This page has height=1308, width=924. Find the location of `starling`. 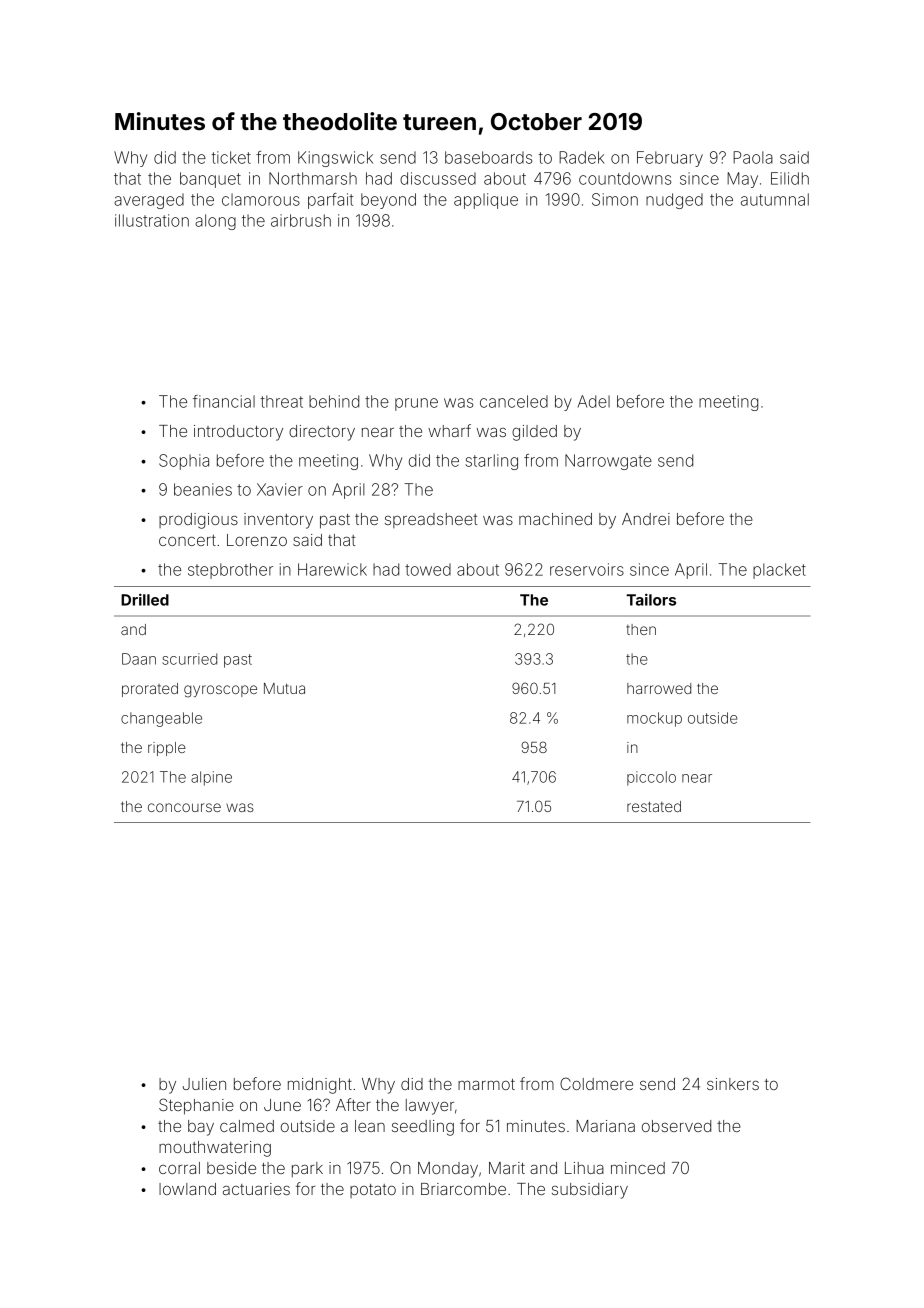

starling is located at coordinates (491, 462).
